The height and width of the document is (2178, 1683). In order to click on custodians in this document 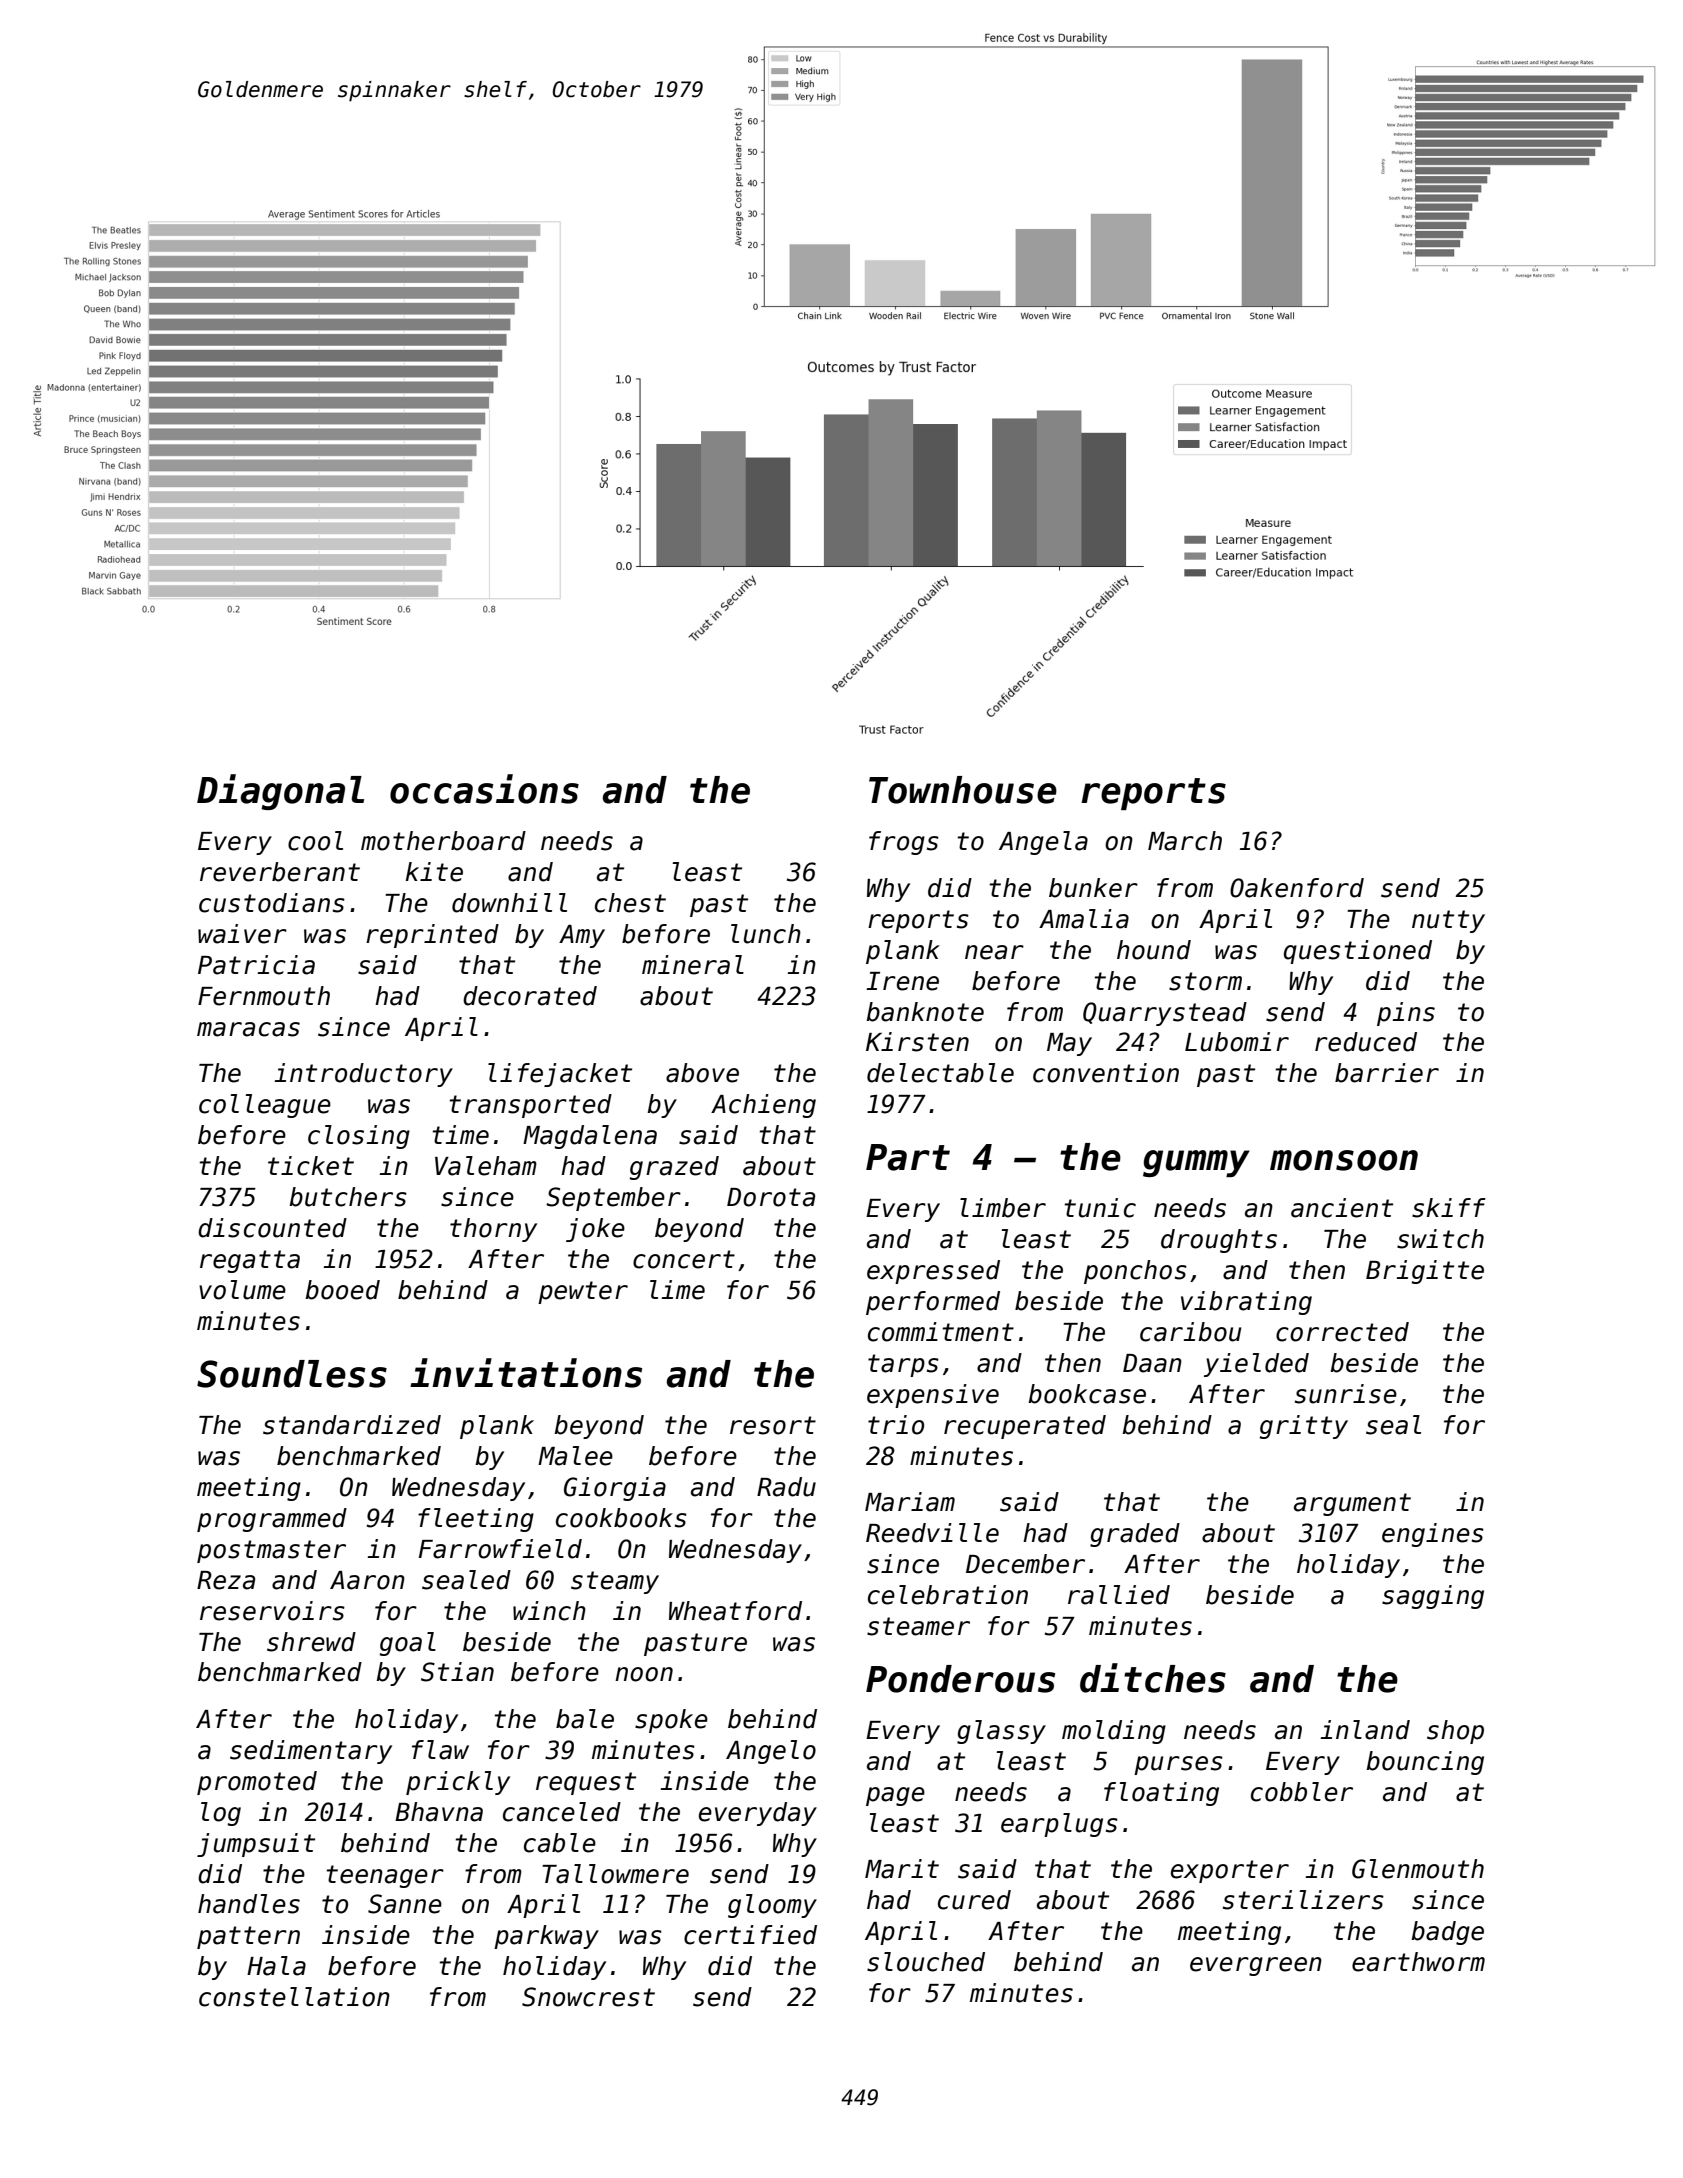, I will do `click(272, 903)`.
